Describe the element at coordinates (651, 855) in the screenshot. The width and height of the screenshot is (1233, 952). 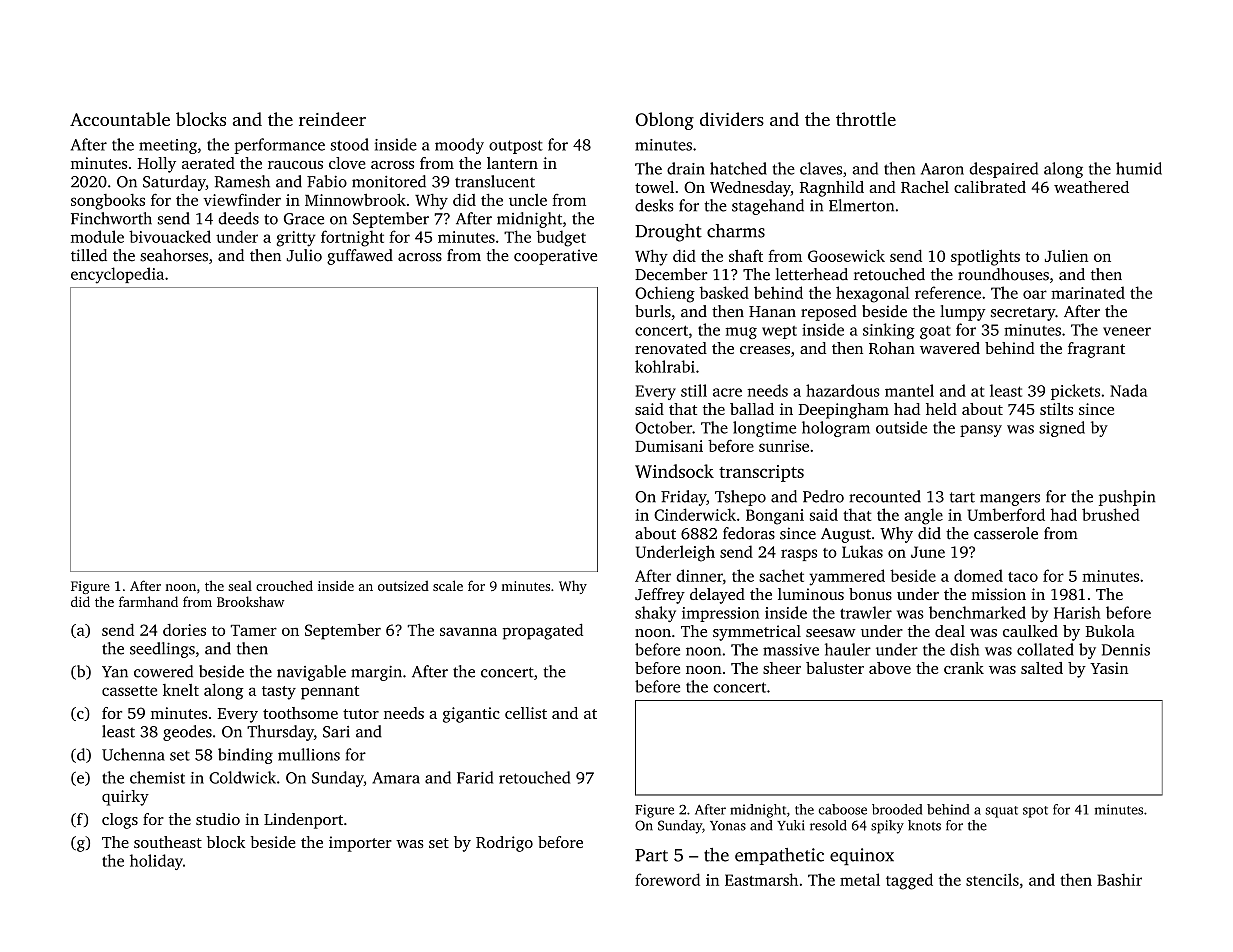
I see `Part` at that location.
